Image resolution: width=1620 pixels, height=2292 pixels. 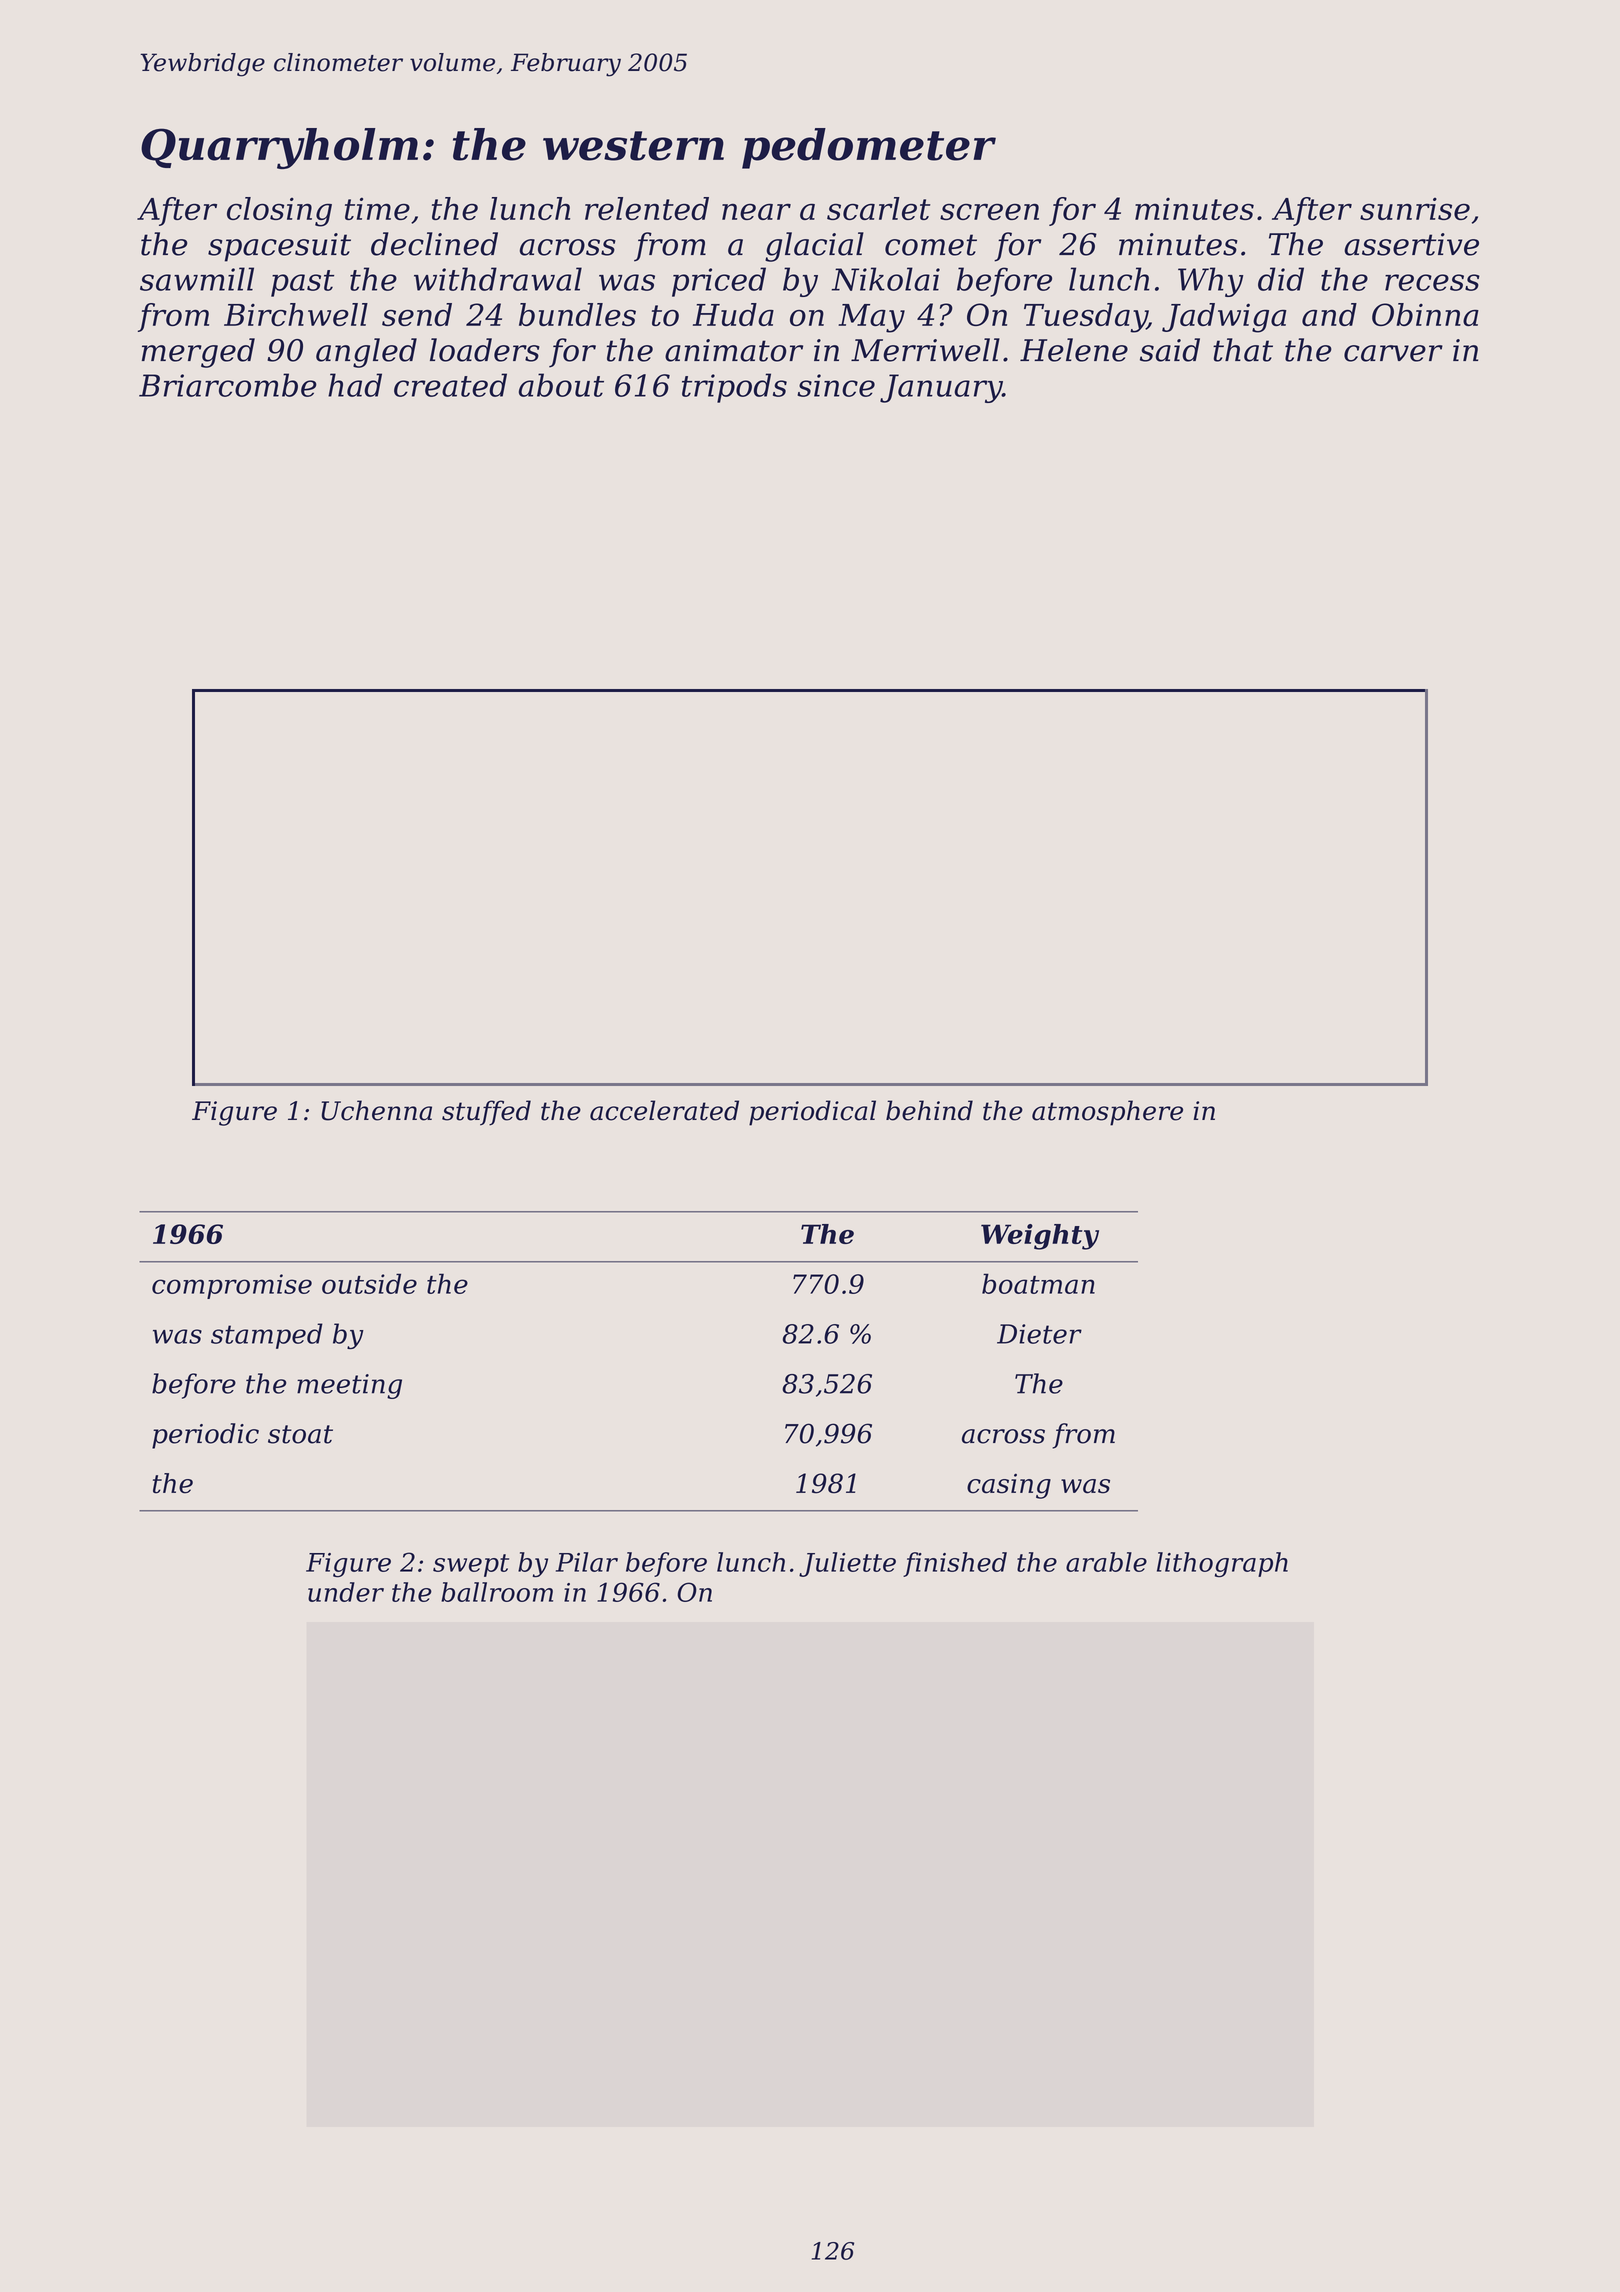 What do you see at coordinates (377, 1110) in the screenshot?
I see `Uchenna` at bounding box center [377, 1110].
